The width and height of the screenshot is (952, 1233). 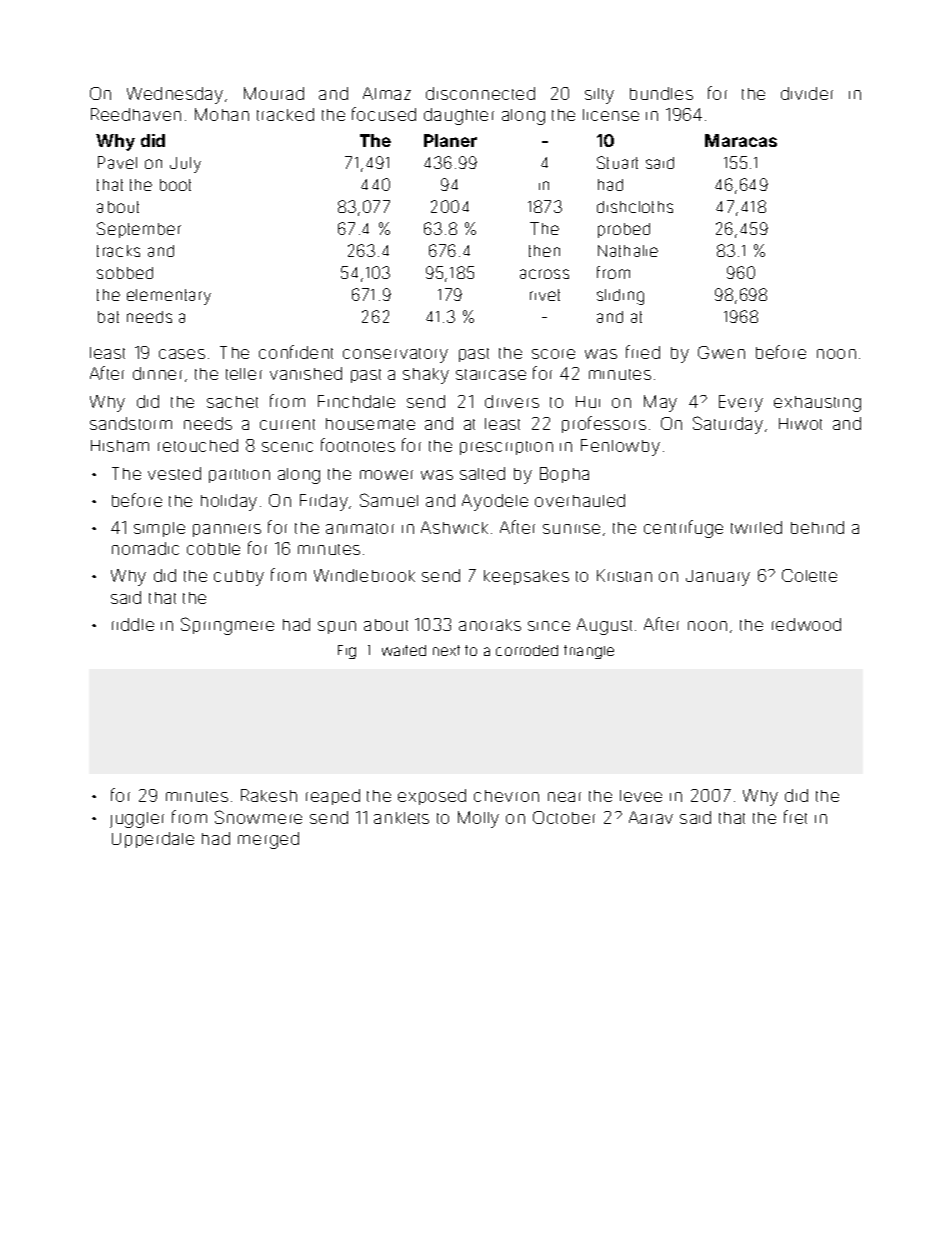 I want to click on Mourad, so click(x=274, y=93).
